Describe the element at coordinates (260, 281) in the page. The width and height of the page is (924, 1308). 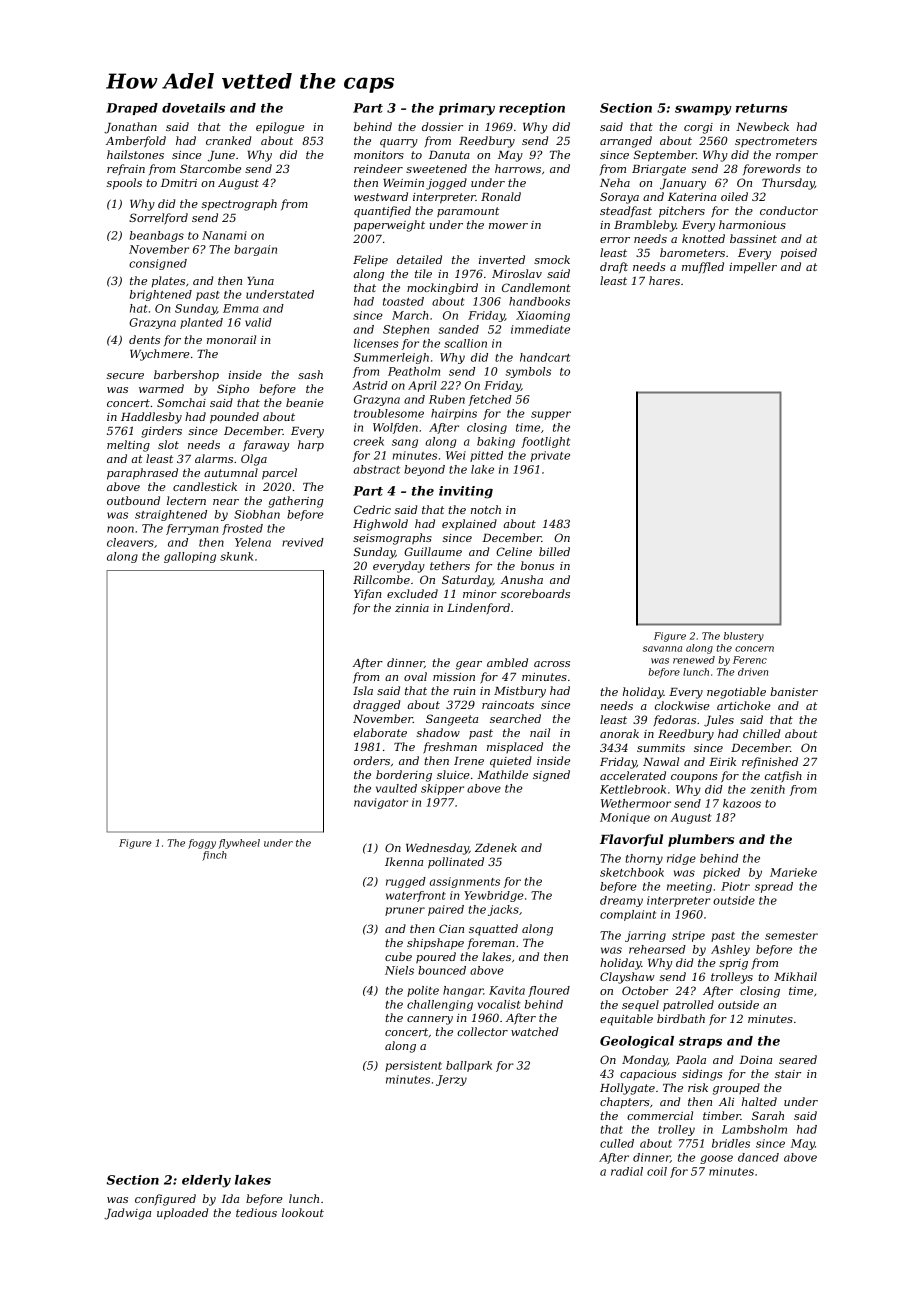
I see `Yuna` at that location.
